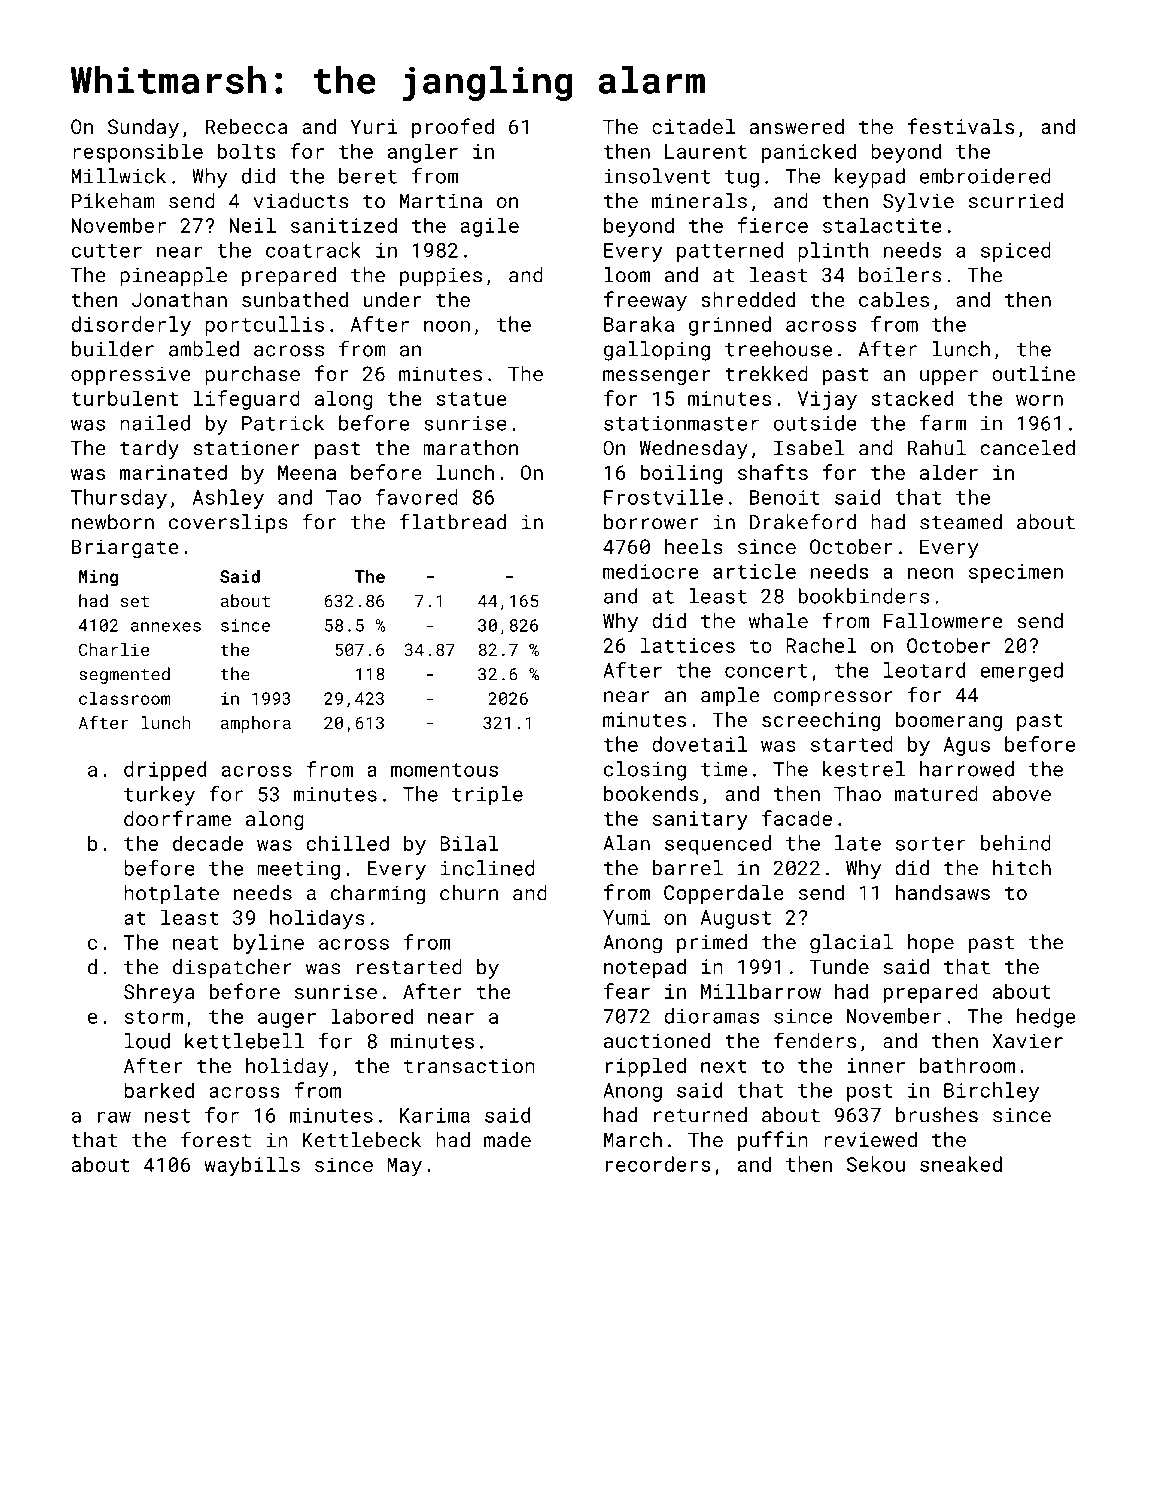 The height and width of the screenshot is (1492, 1153). Describe the element at coordinates (651, 571) in the screenshot. I see `mediocre` at that location.
